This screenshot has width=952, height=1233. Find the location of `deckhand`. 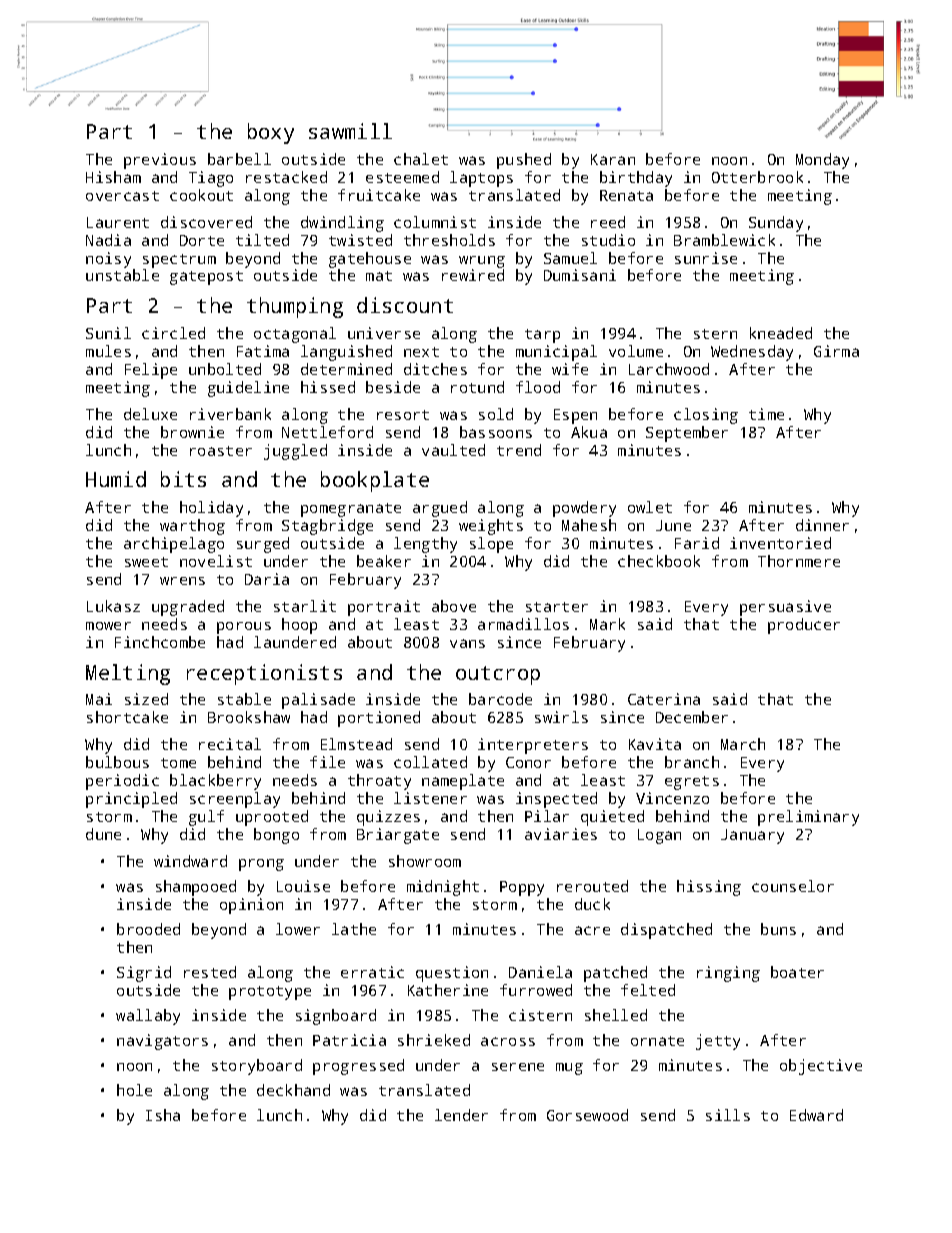

deckhand is located at coordinates (293, 1090).
